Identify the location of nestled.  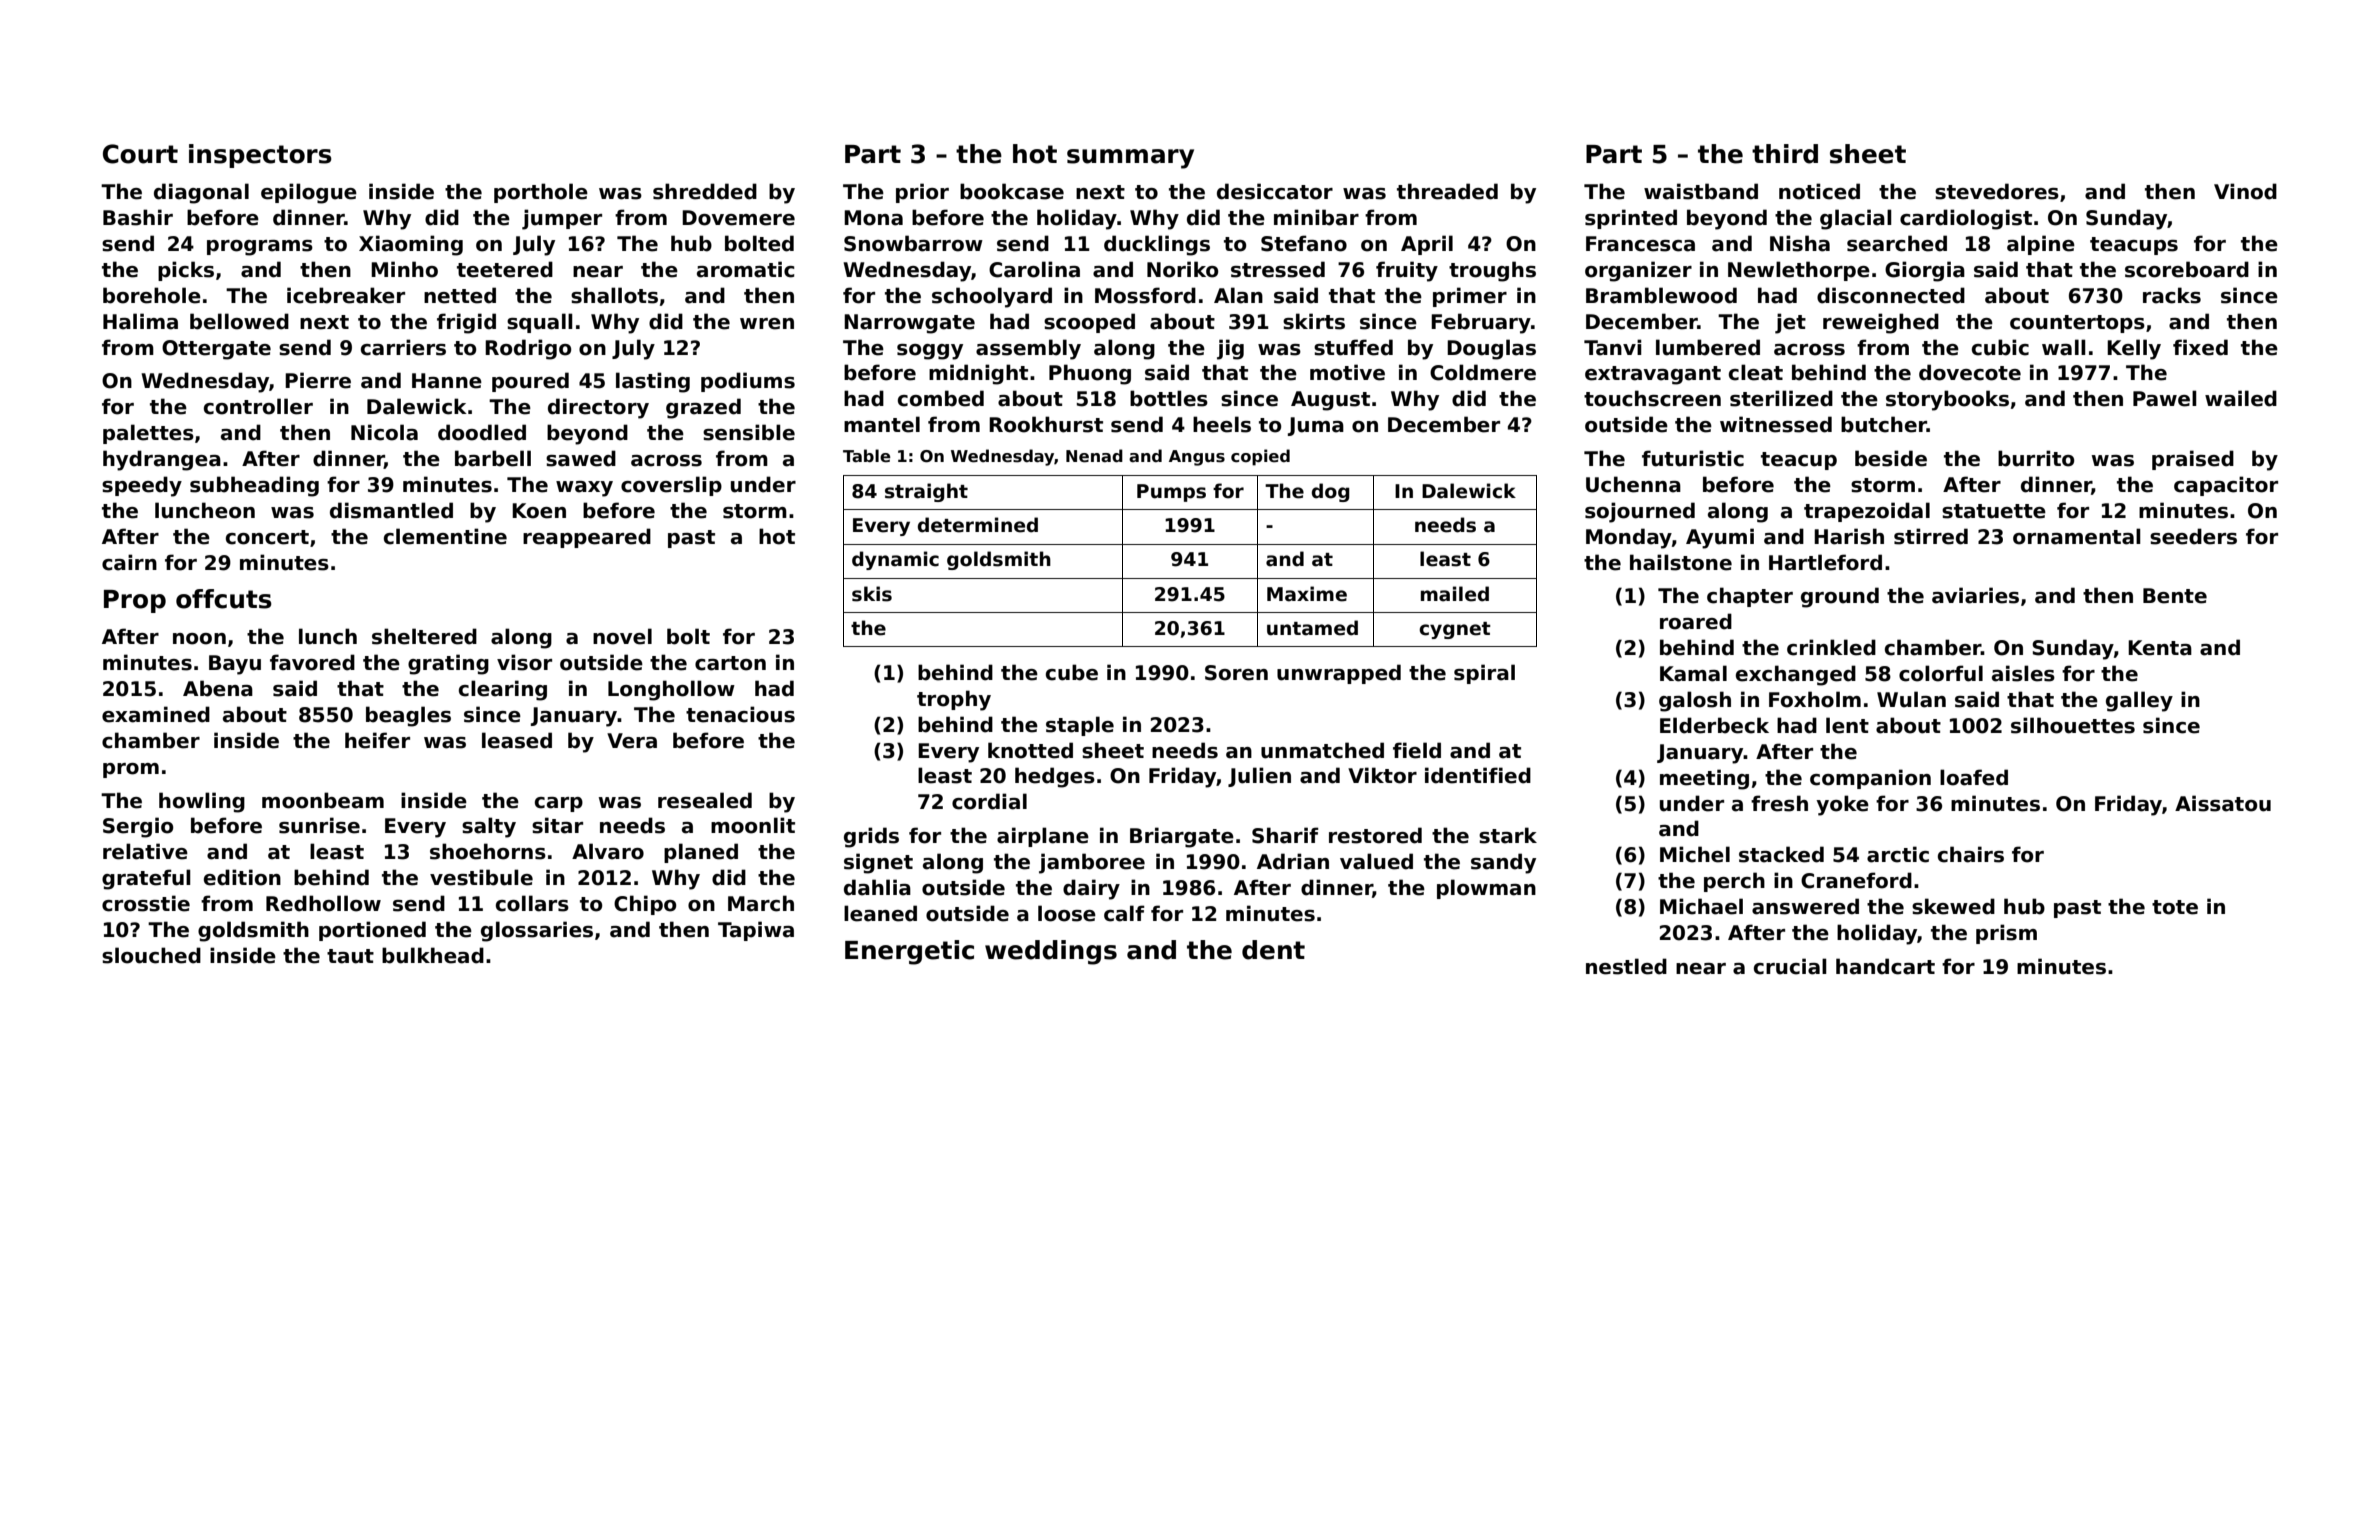
(1626, 966).
